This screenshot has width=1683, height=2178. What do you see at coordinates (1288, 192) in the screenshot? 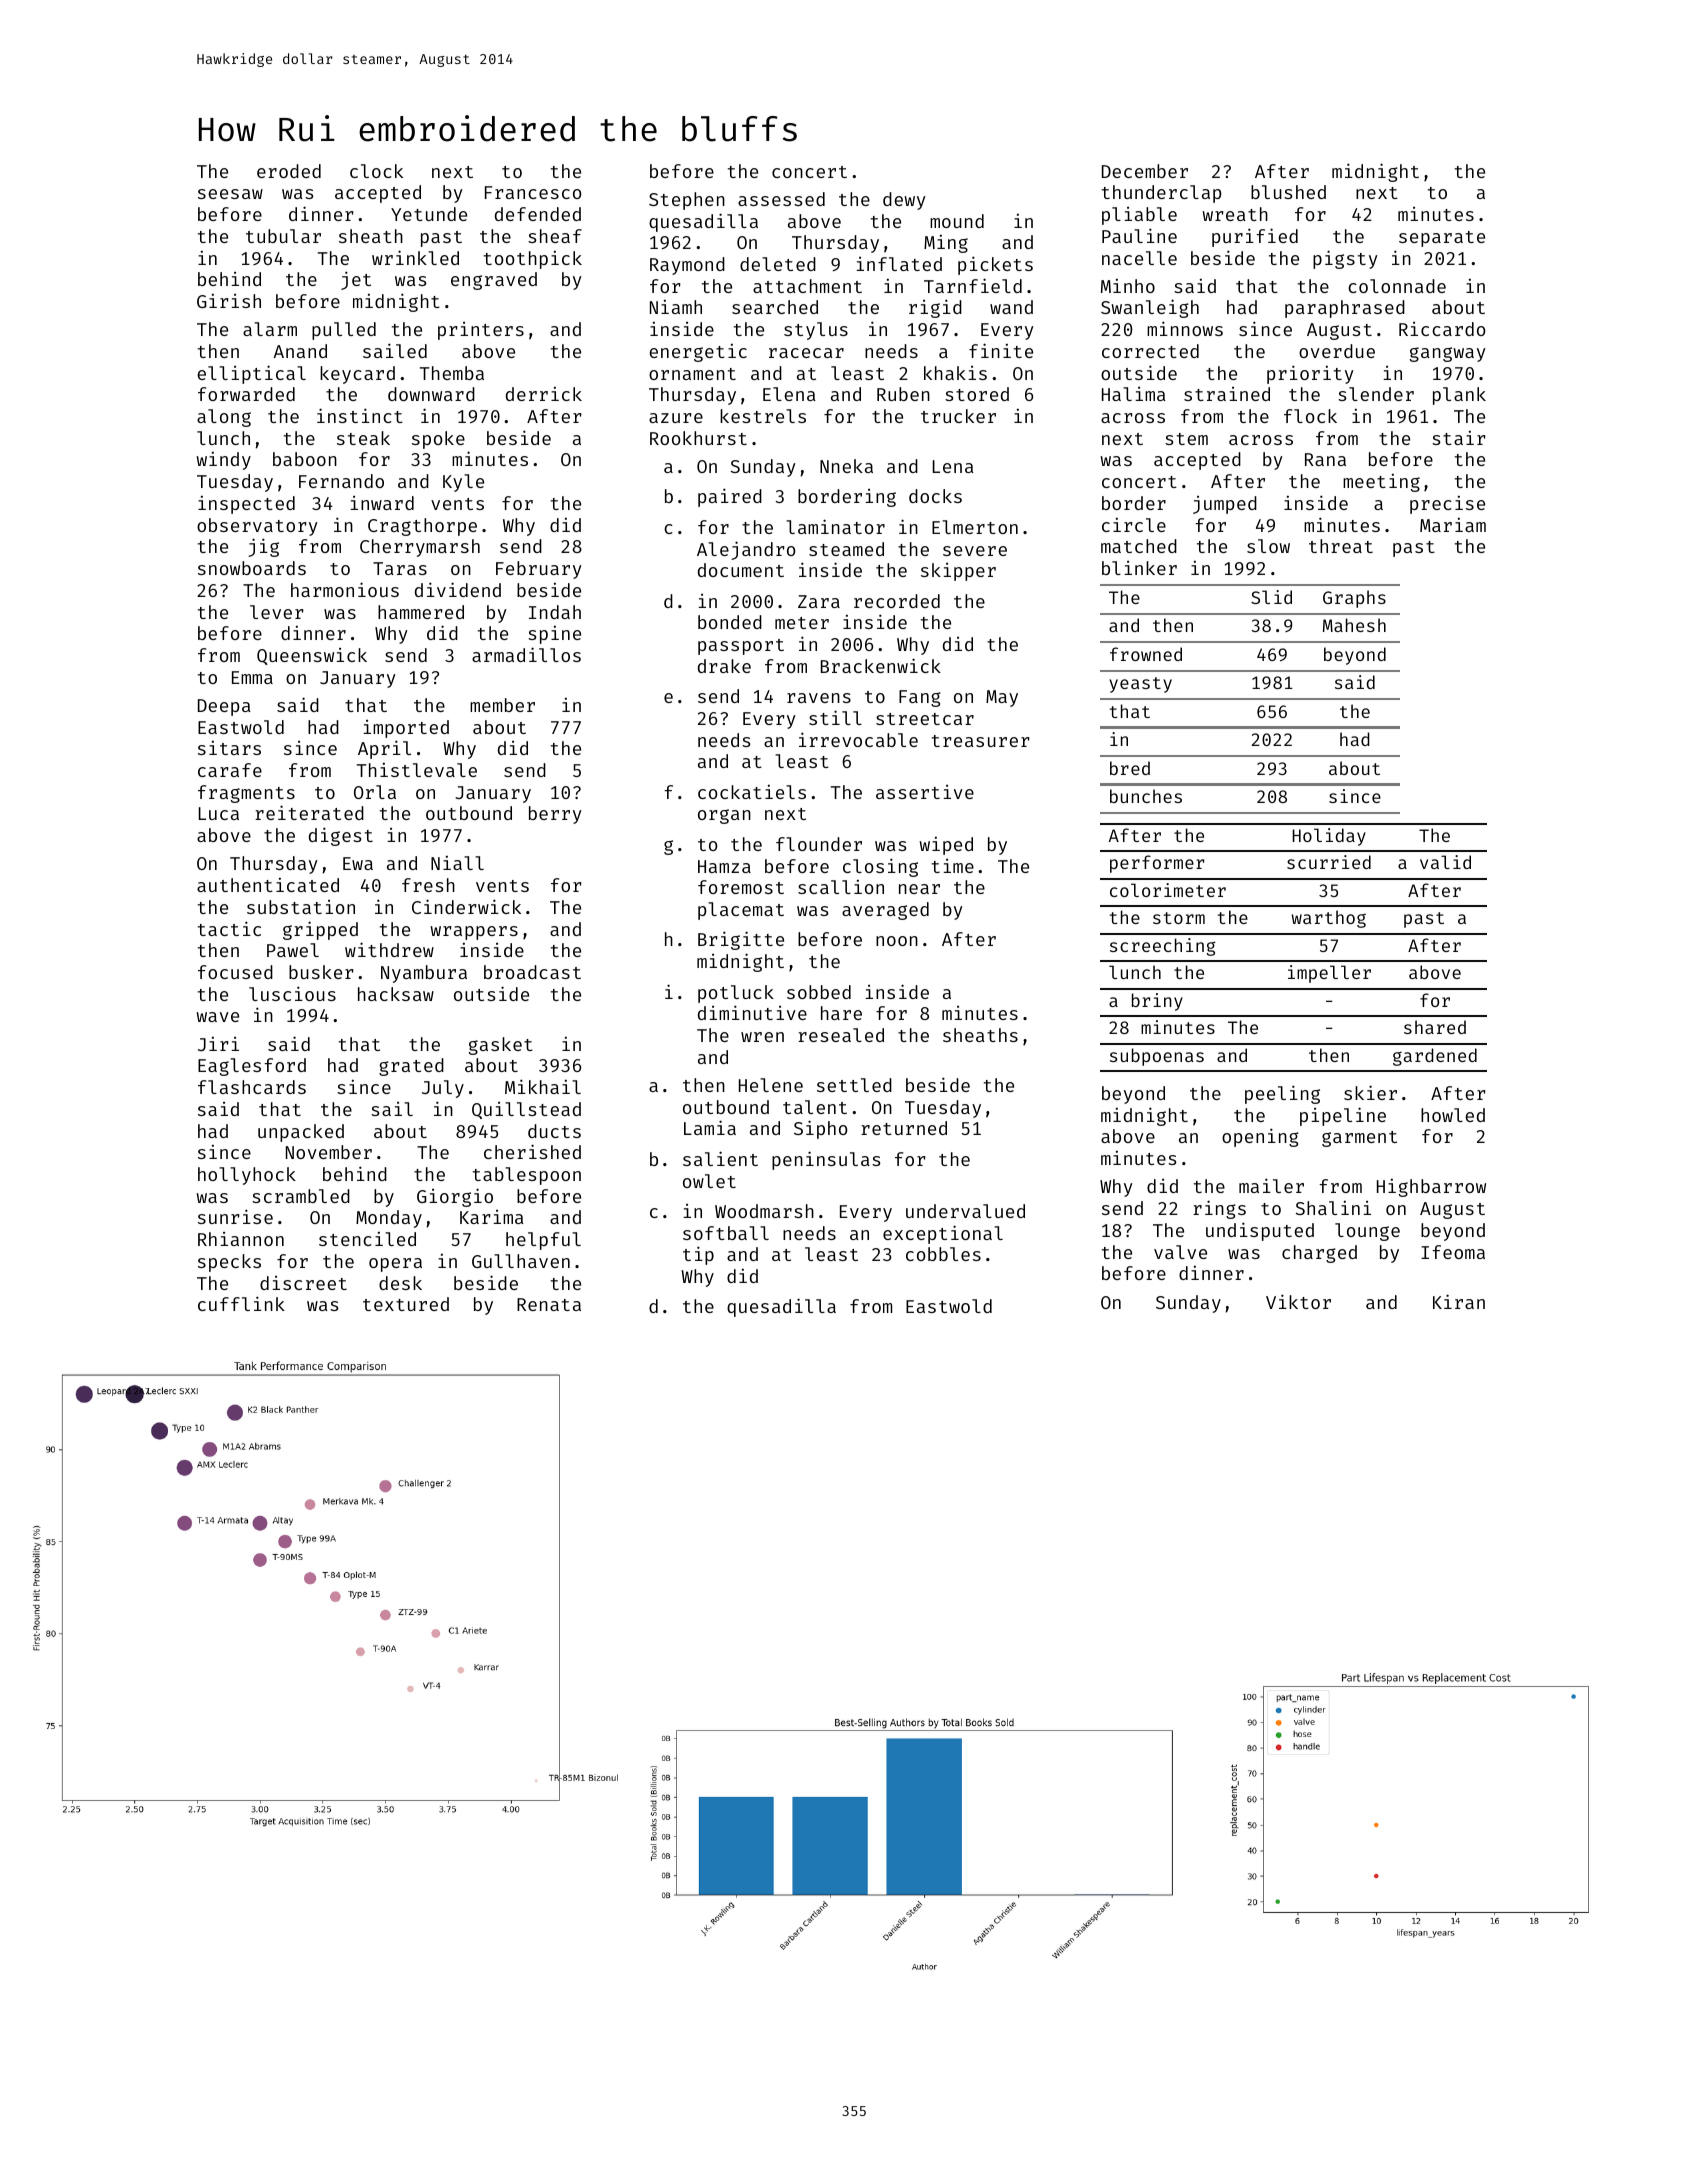
I see `blushed` at bounding box center [1288, 192].
